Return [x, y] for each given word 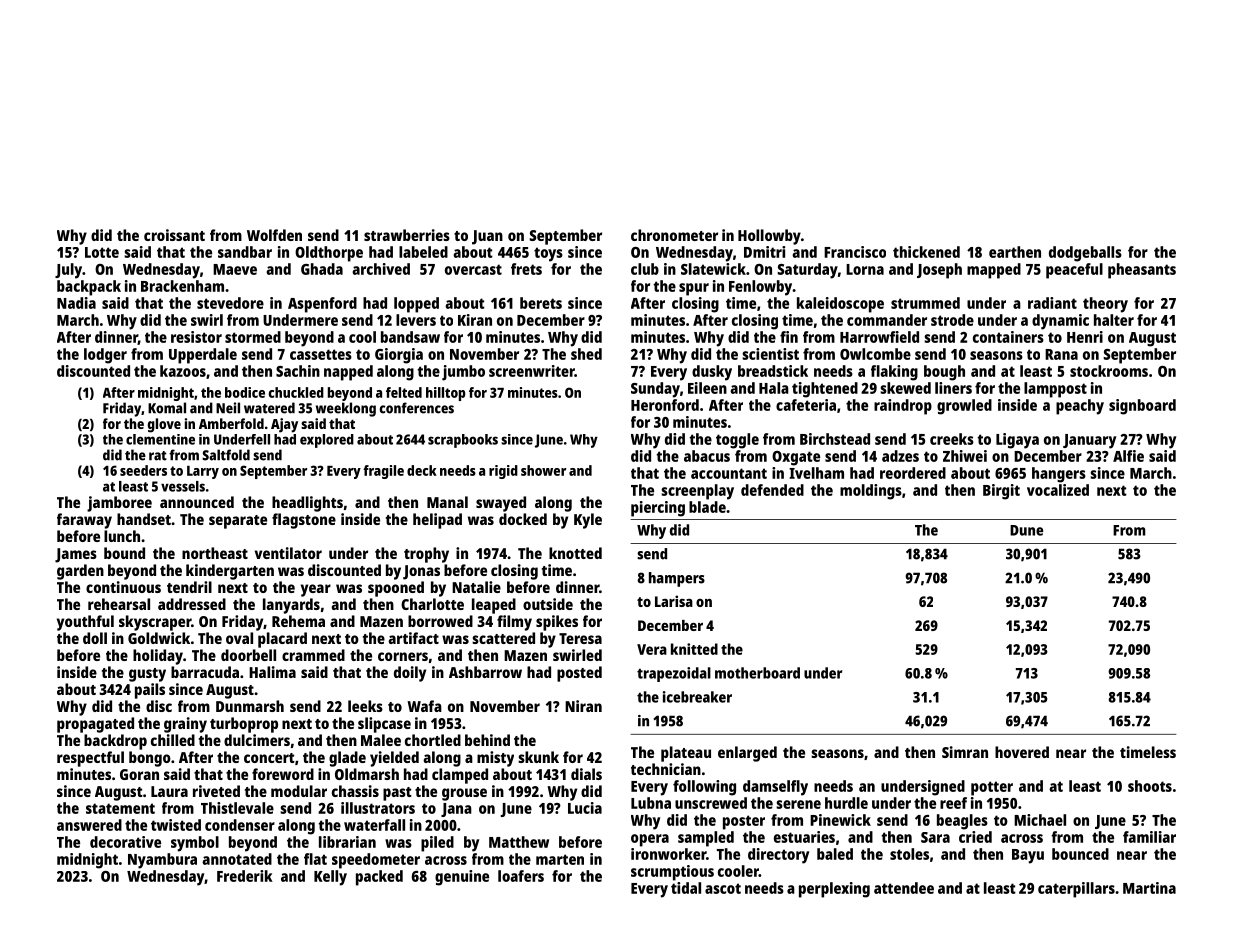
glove [164, 425]
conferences [416, 408]
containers [1008, 337]
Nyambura [162, 861]
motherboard [757, 673]
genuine [462, 878]
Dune [1026, 530]
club [645, 269]
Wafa [424, 706]
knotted [575, 553]
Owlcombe [875, 354]
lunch [122, 536]
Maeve [235, 269]
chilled [173, 740]
